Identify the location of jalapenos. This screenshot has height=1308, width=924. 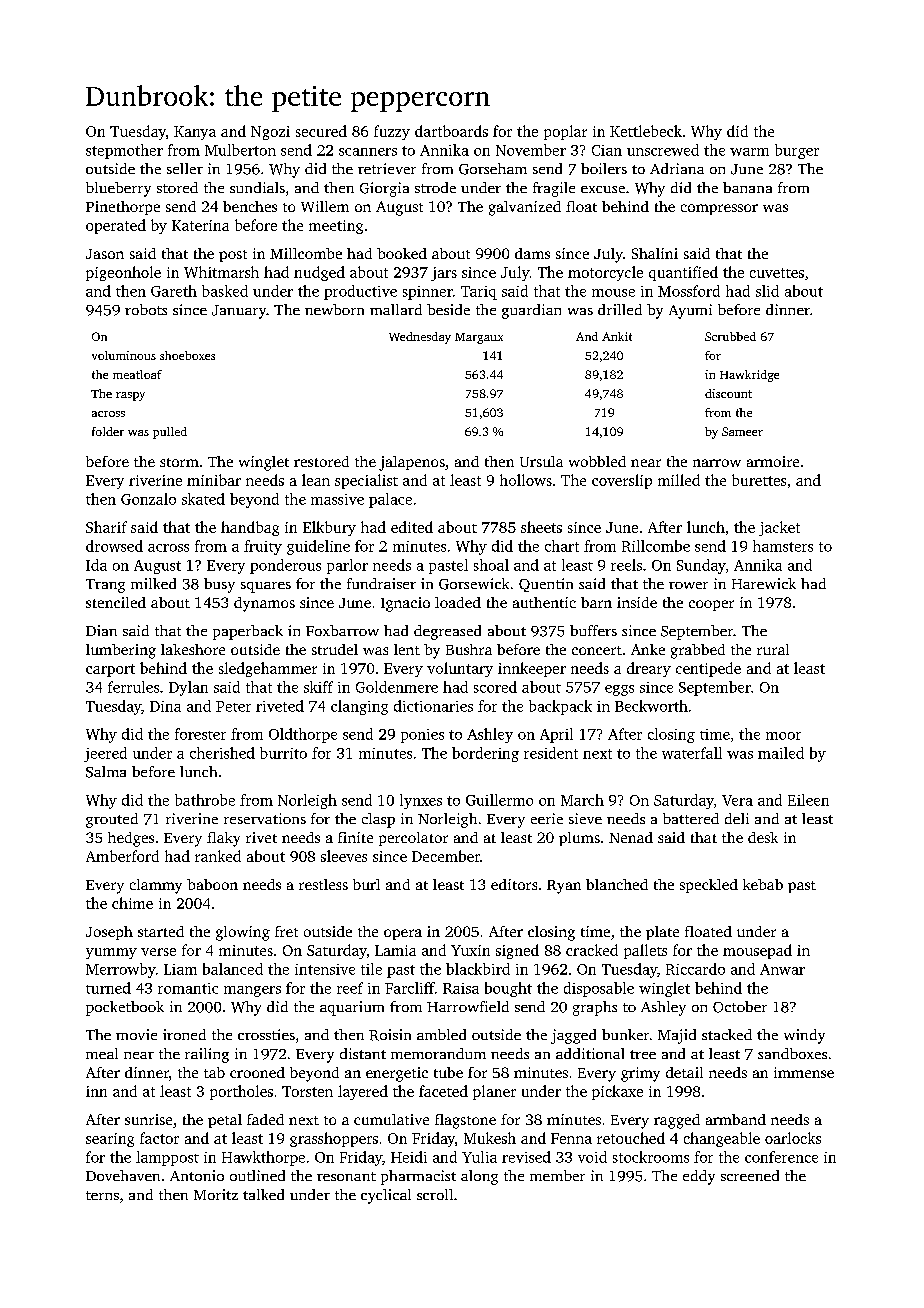
(412, 463).
